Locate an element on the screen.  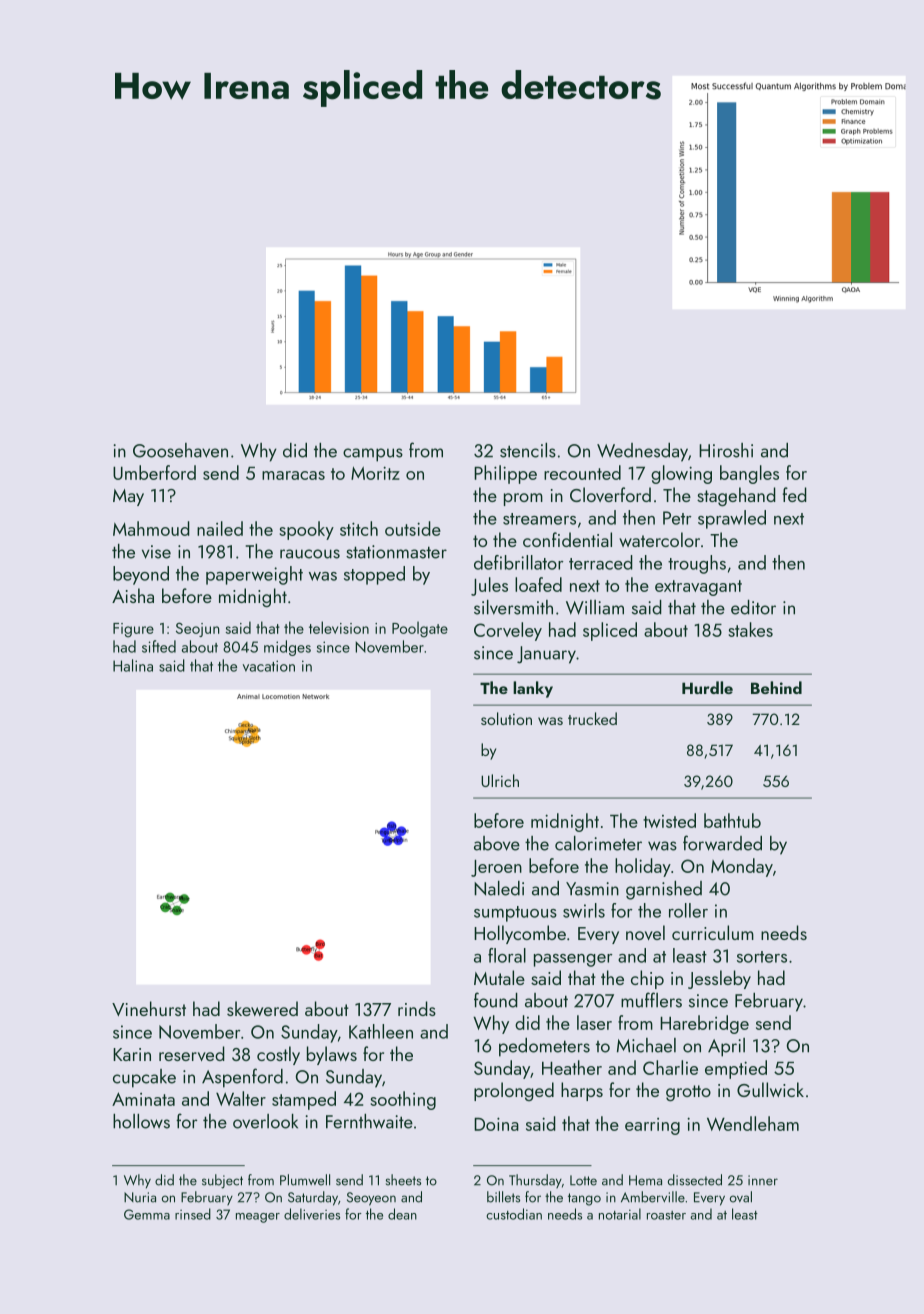
Goosehaven is located at coordinates (180, 450).
